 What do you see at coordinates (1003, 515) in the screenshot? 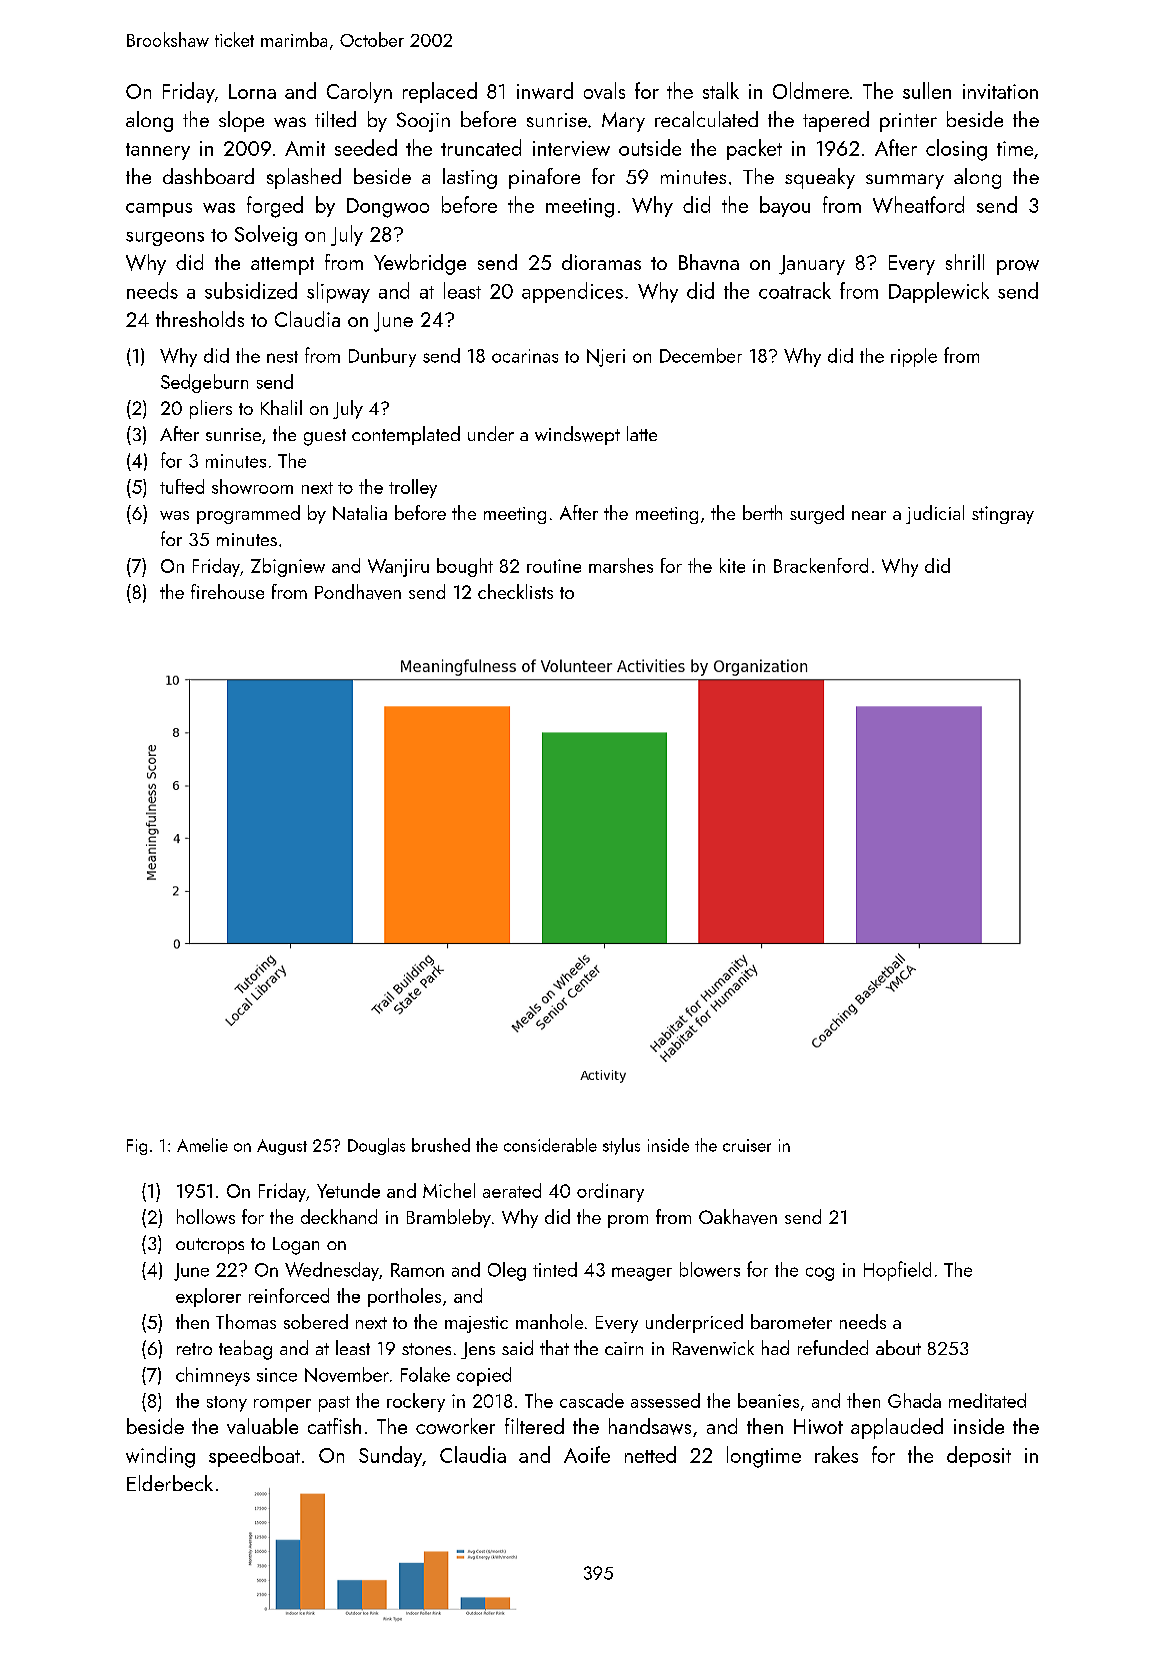
I see `stingray` at bounding box center [1003, 515].
